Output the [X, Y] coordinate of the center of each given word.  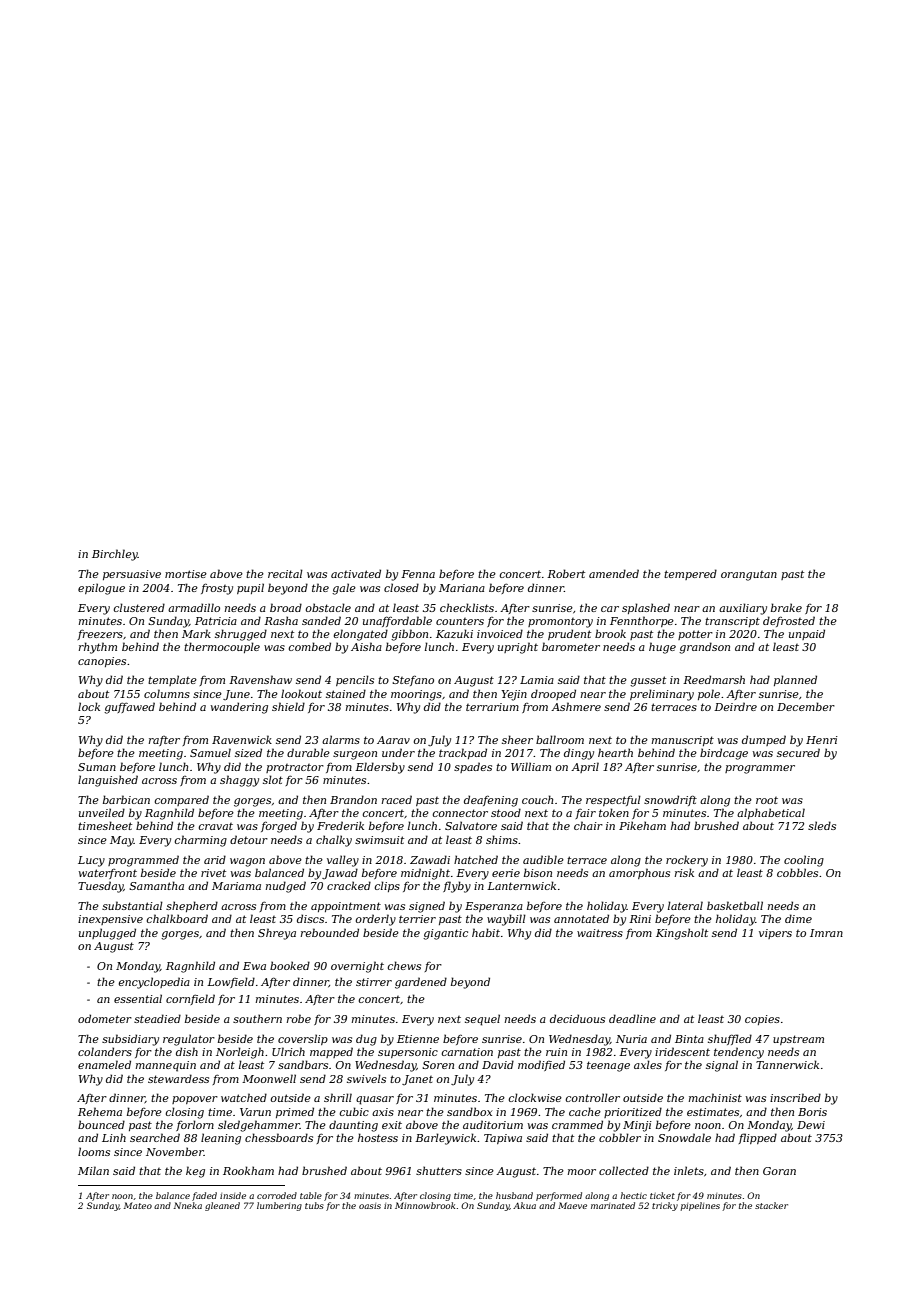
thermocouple [222, 647]
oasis [370, 1206]
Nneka [188, 1205]
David [498, 1064]
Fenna [418, 574]
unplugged [107, 934]
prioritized [633, 1112]
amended [614, 573]
